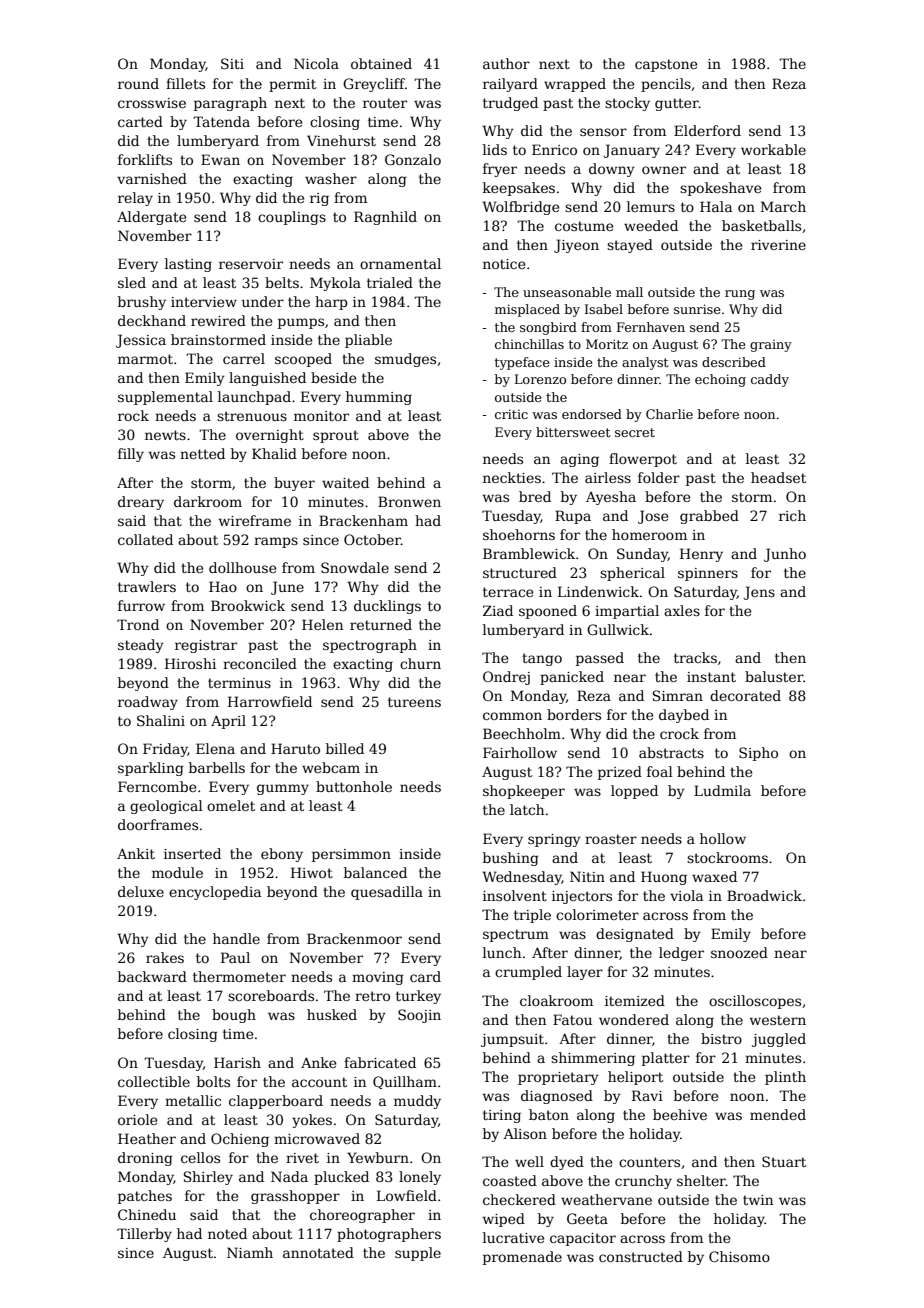 The width and height of the image is (924, 1308). Describe the element at coordinates (510, 1180) in the image. I see `coasted` at that location.
